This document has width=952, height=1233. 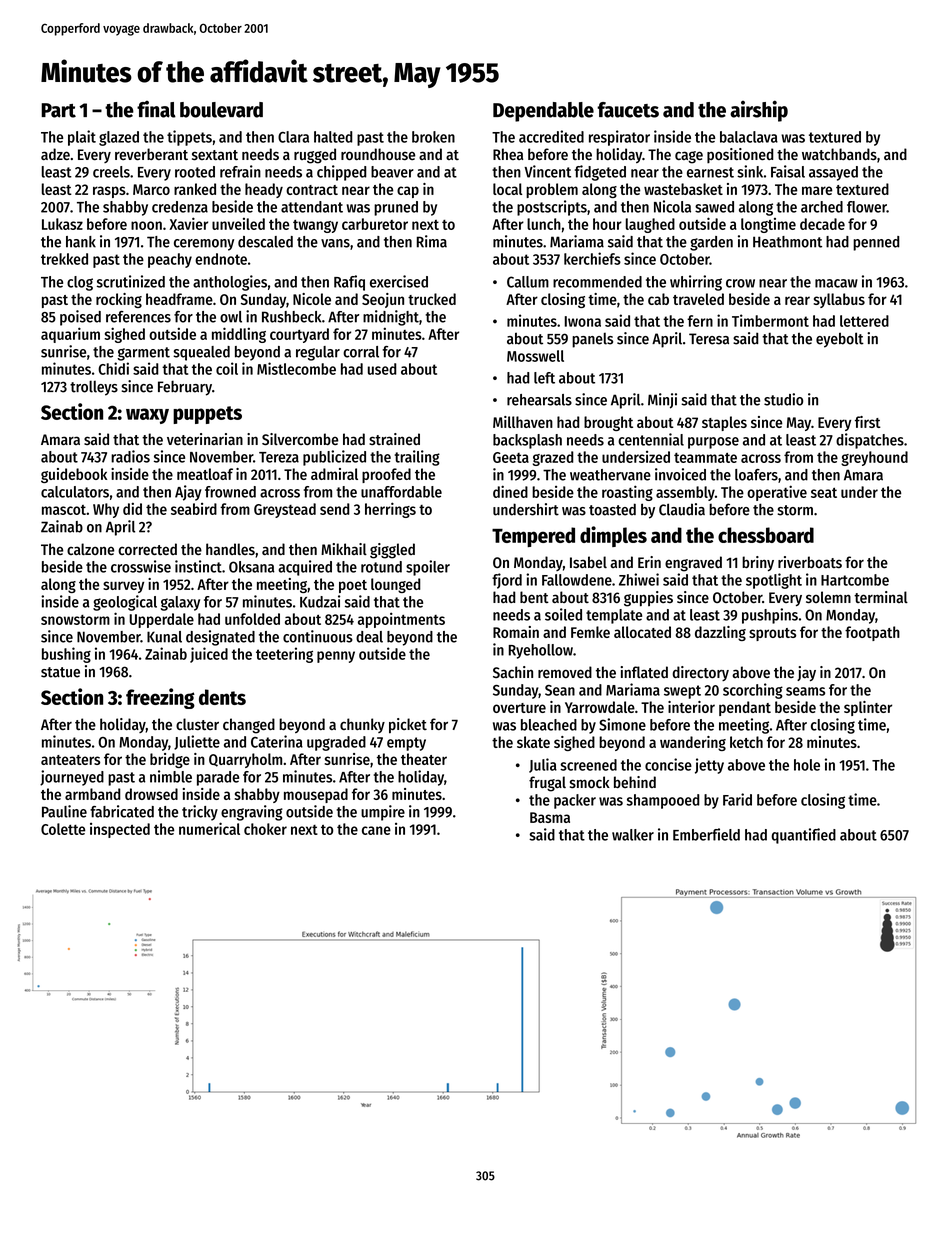 I want to click on Kudzai, so click(x=320, y=601).
